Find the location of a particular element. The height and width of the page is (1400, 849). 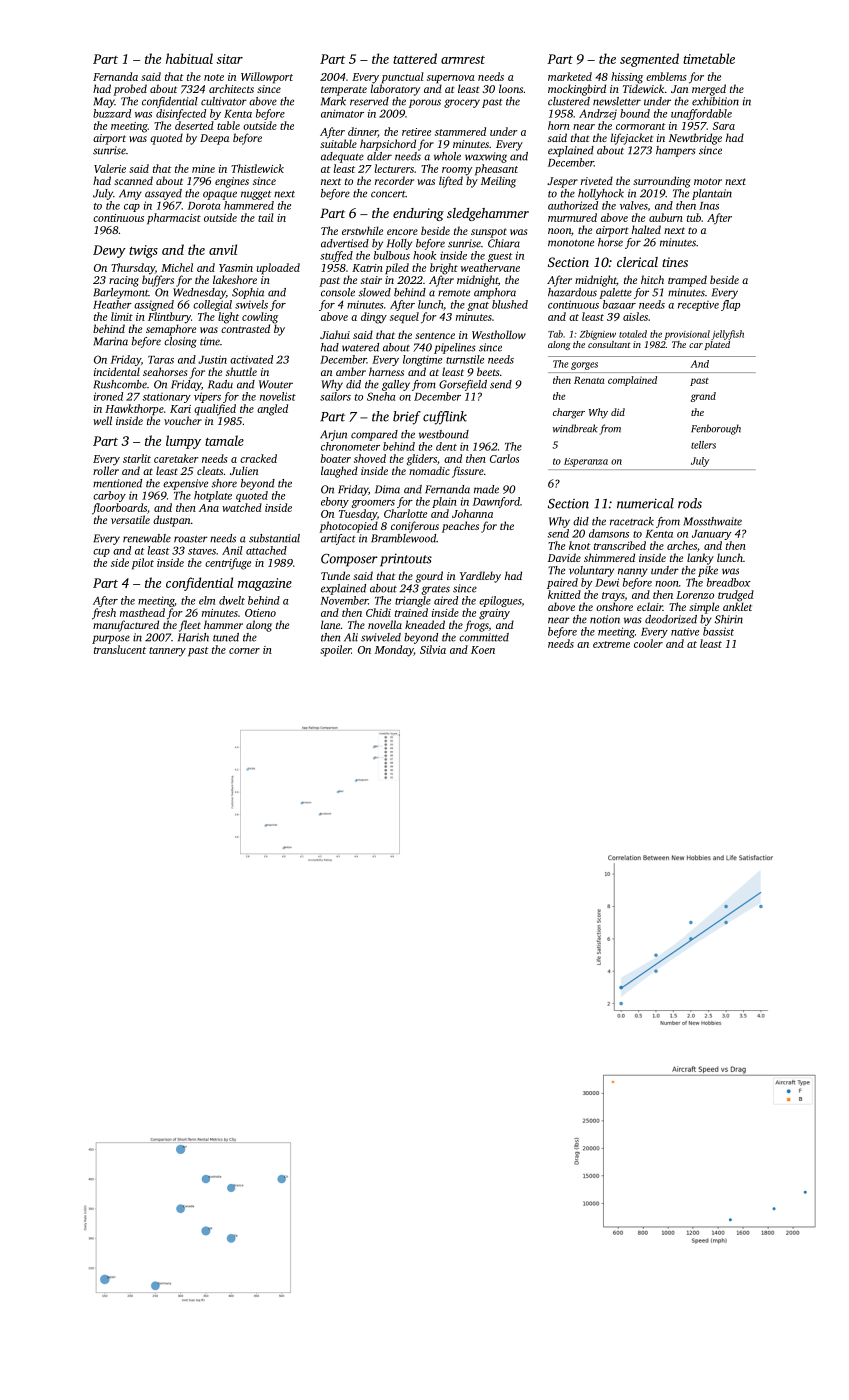

armrest is located at coordinates (463, 60).
